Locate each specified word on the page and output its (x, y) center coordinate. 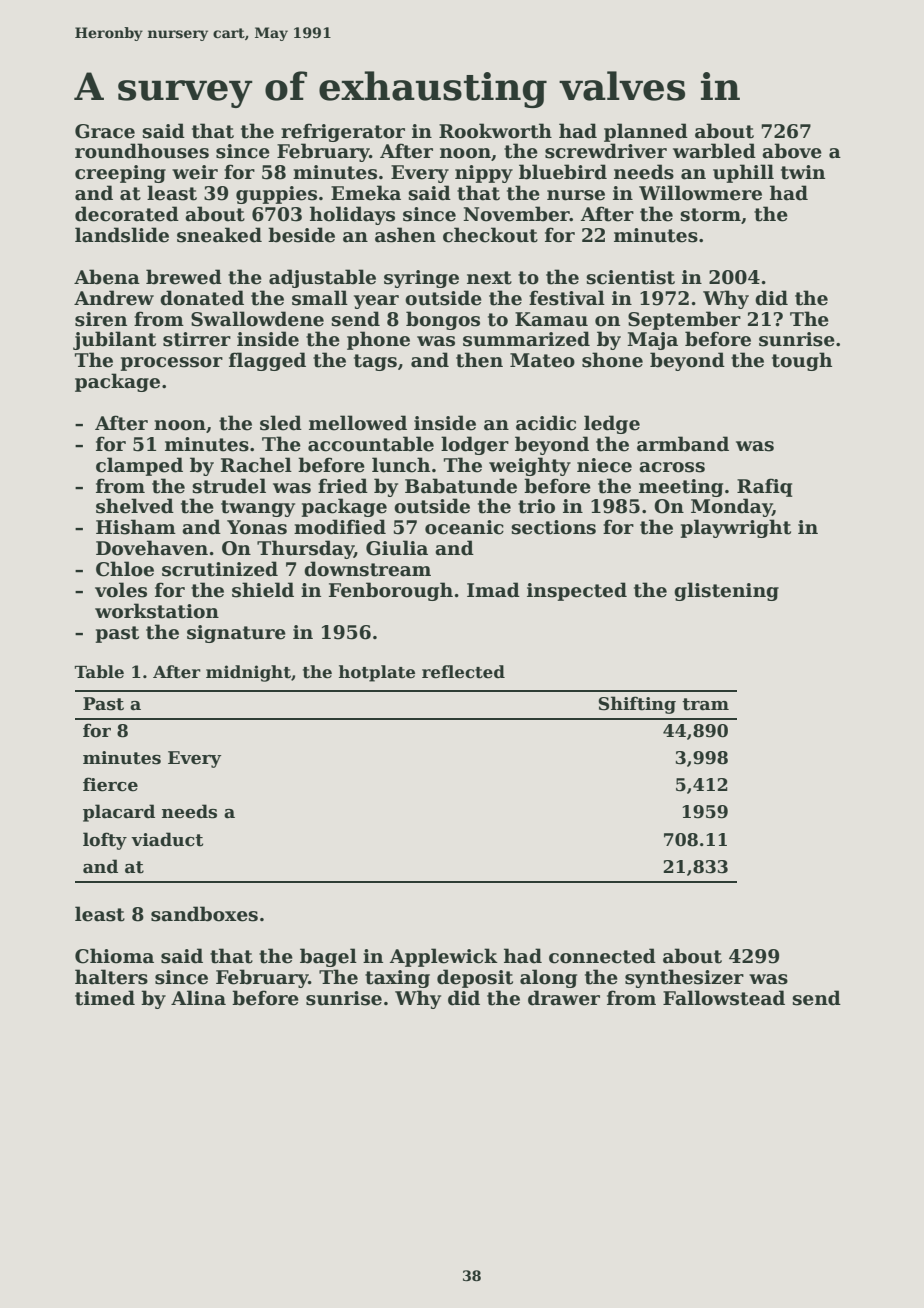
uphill (743, 173)
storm (710, 215)
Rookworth (495, 131)
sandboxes (204, 914)
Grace (105, 131)
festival (567, 298)
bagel (328, 957)
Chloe (125, 569)
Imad (493, 590)
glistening (726, 591)
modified (340, 527)
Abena (107, 277)
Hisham (136, 527)
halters (111, 977)
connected (602, 956)
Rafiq (765, 487)
